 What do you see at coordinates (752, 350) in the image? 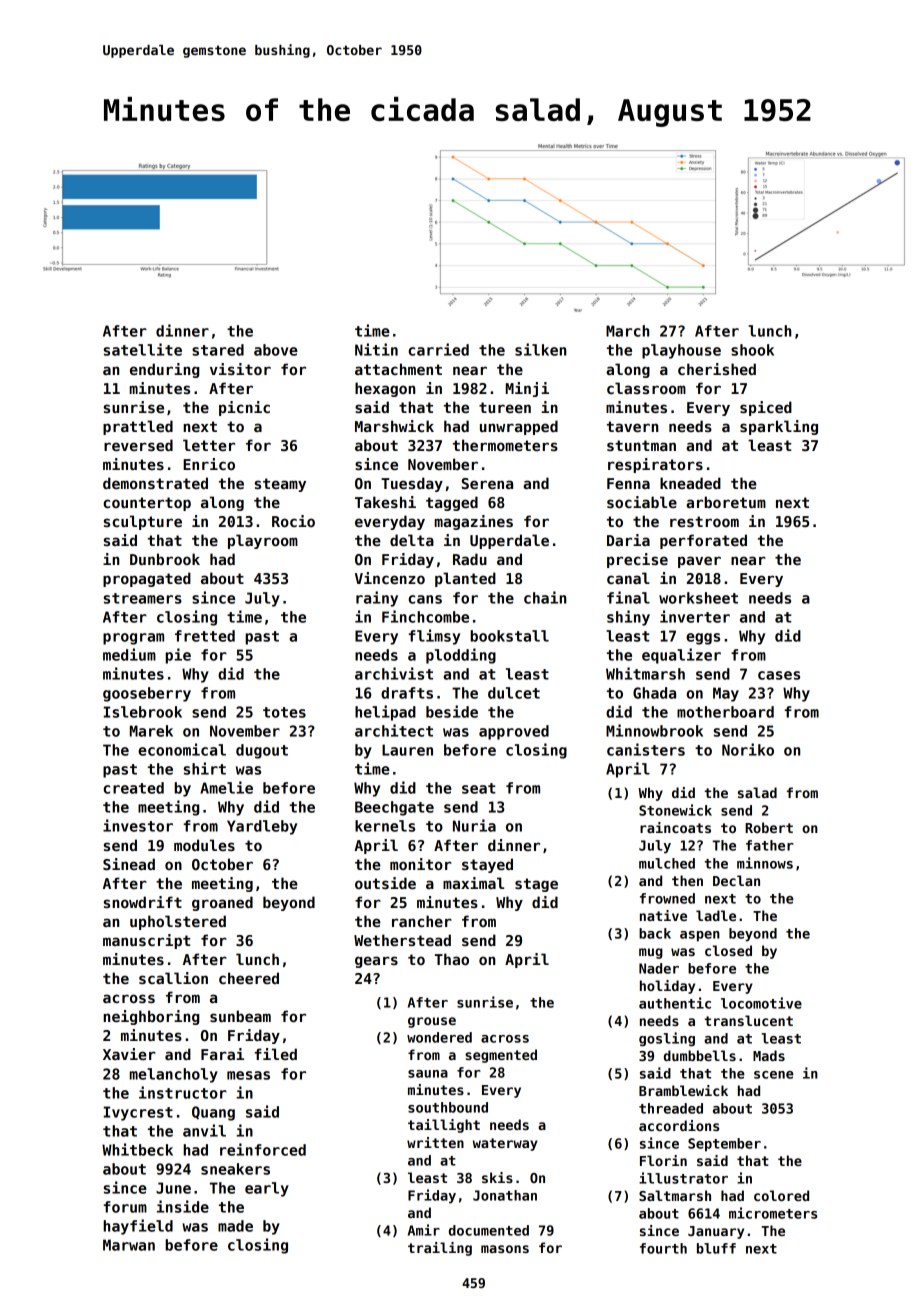
I see `shook` at bounding box center [752, 350].
